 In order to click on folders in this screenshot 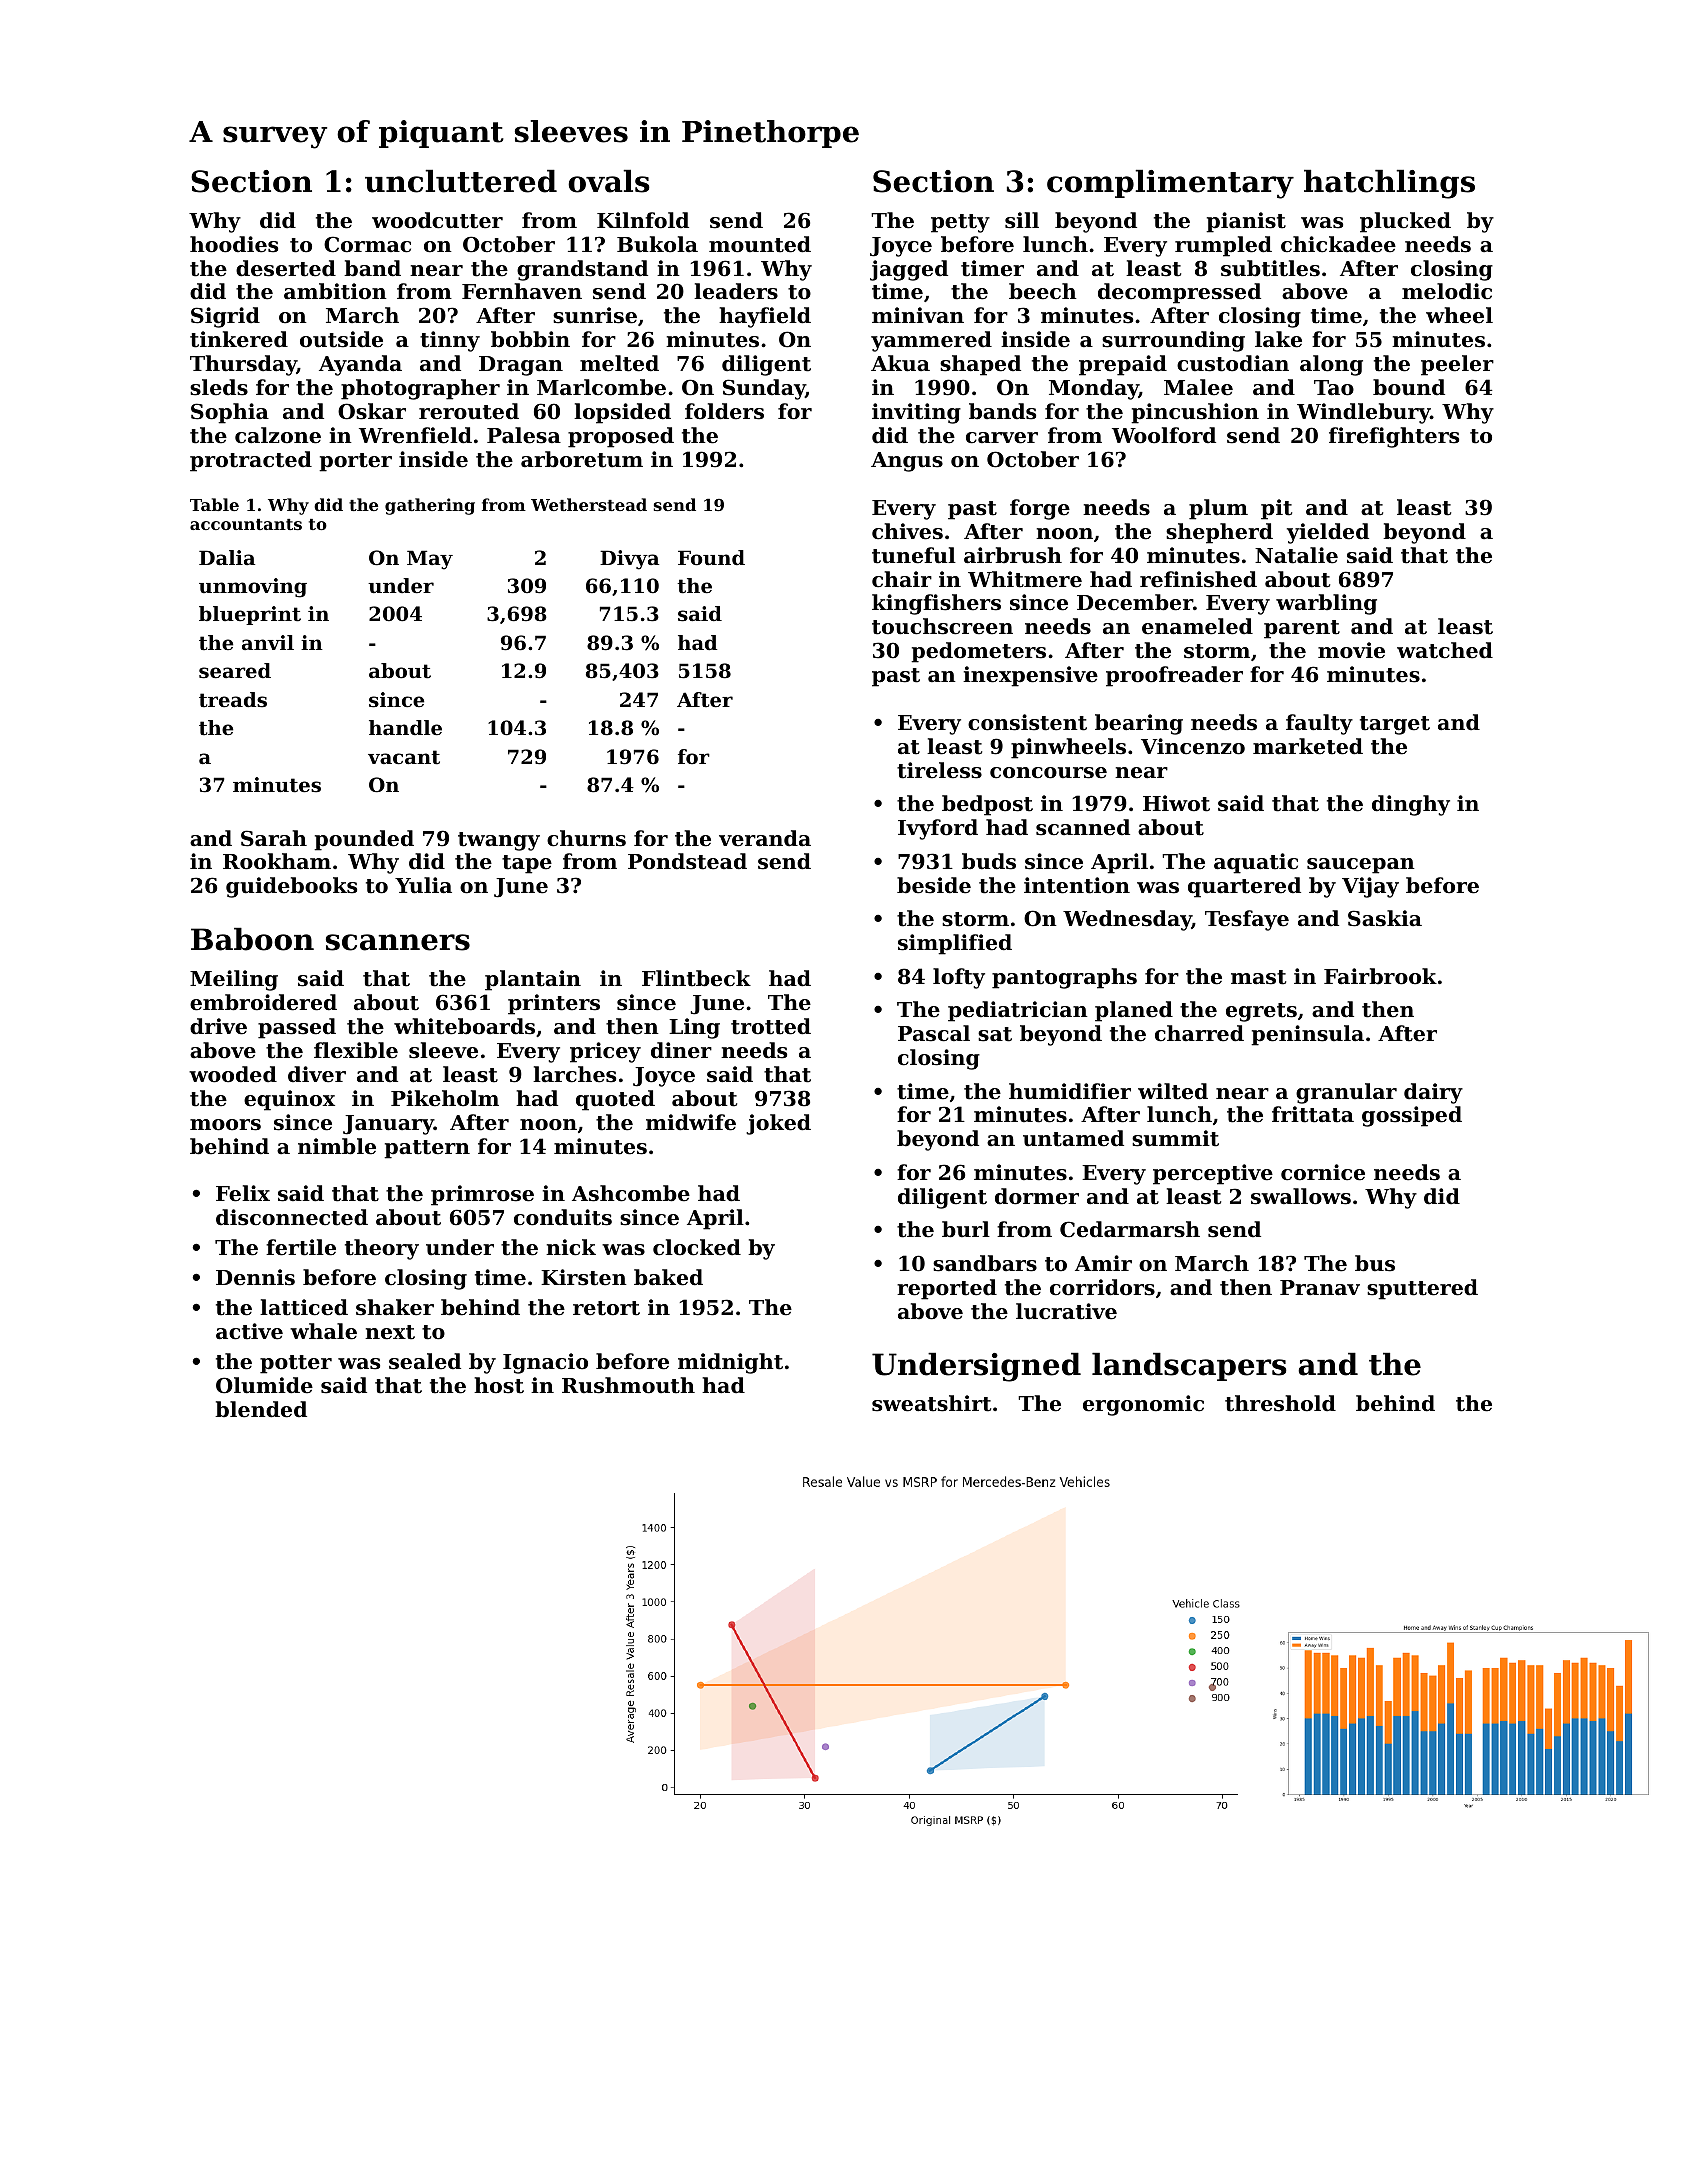, I will do `click(724, 411)`.
